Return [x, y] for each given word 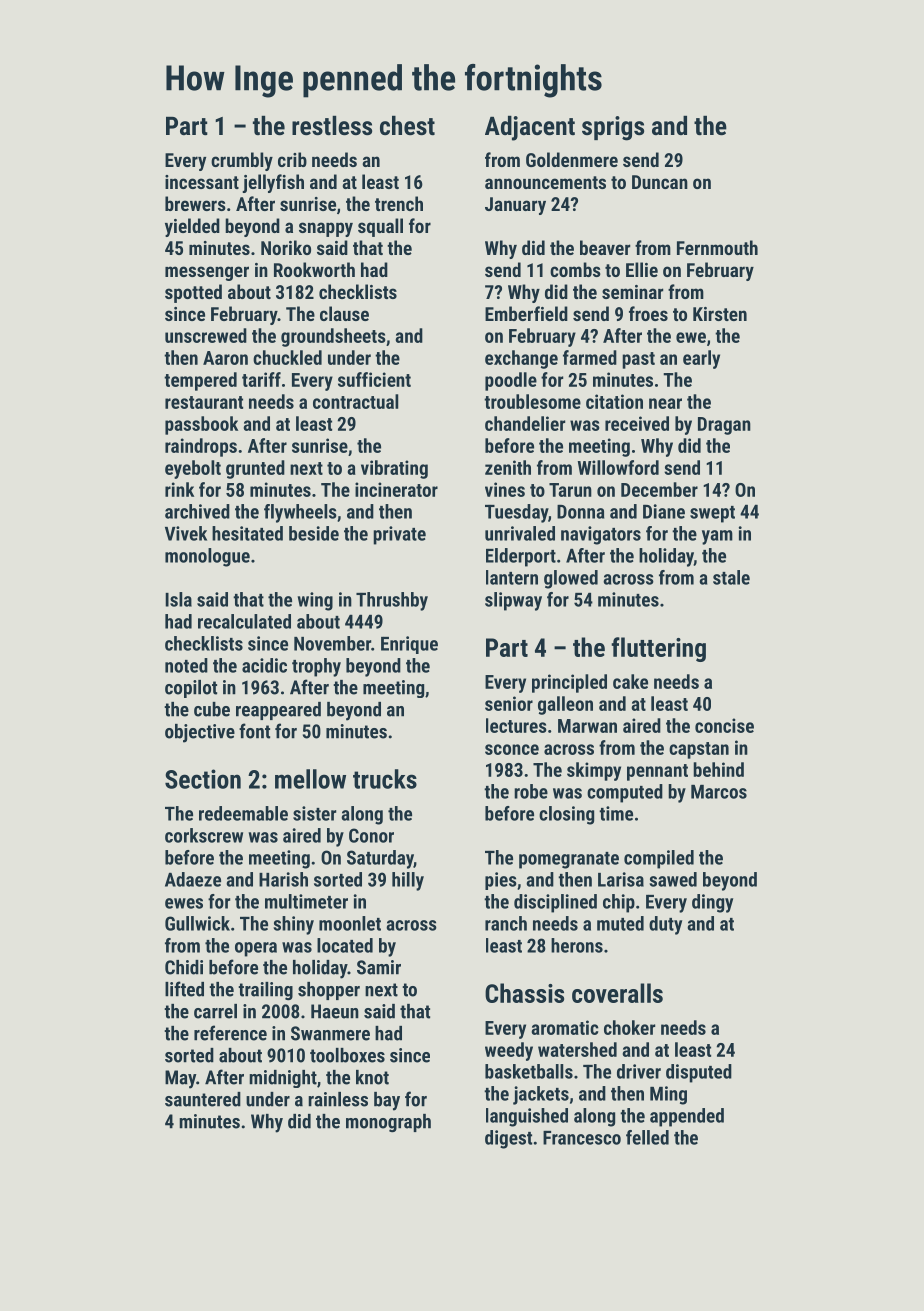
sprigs [613, 128]
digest [508, 1139]
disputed [699, 1073]
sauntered [203, 1099]
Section [203, 779]
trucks [385, 779]
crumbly [242, 161]
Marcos [719, 792]
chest [407, 125]
